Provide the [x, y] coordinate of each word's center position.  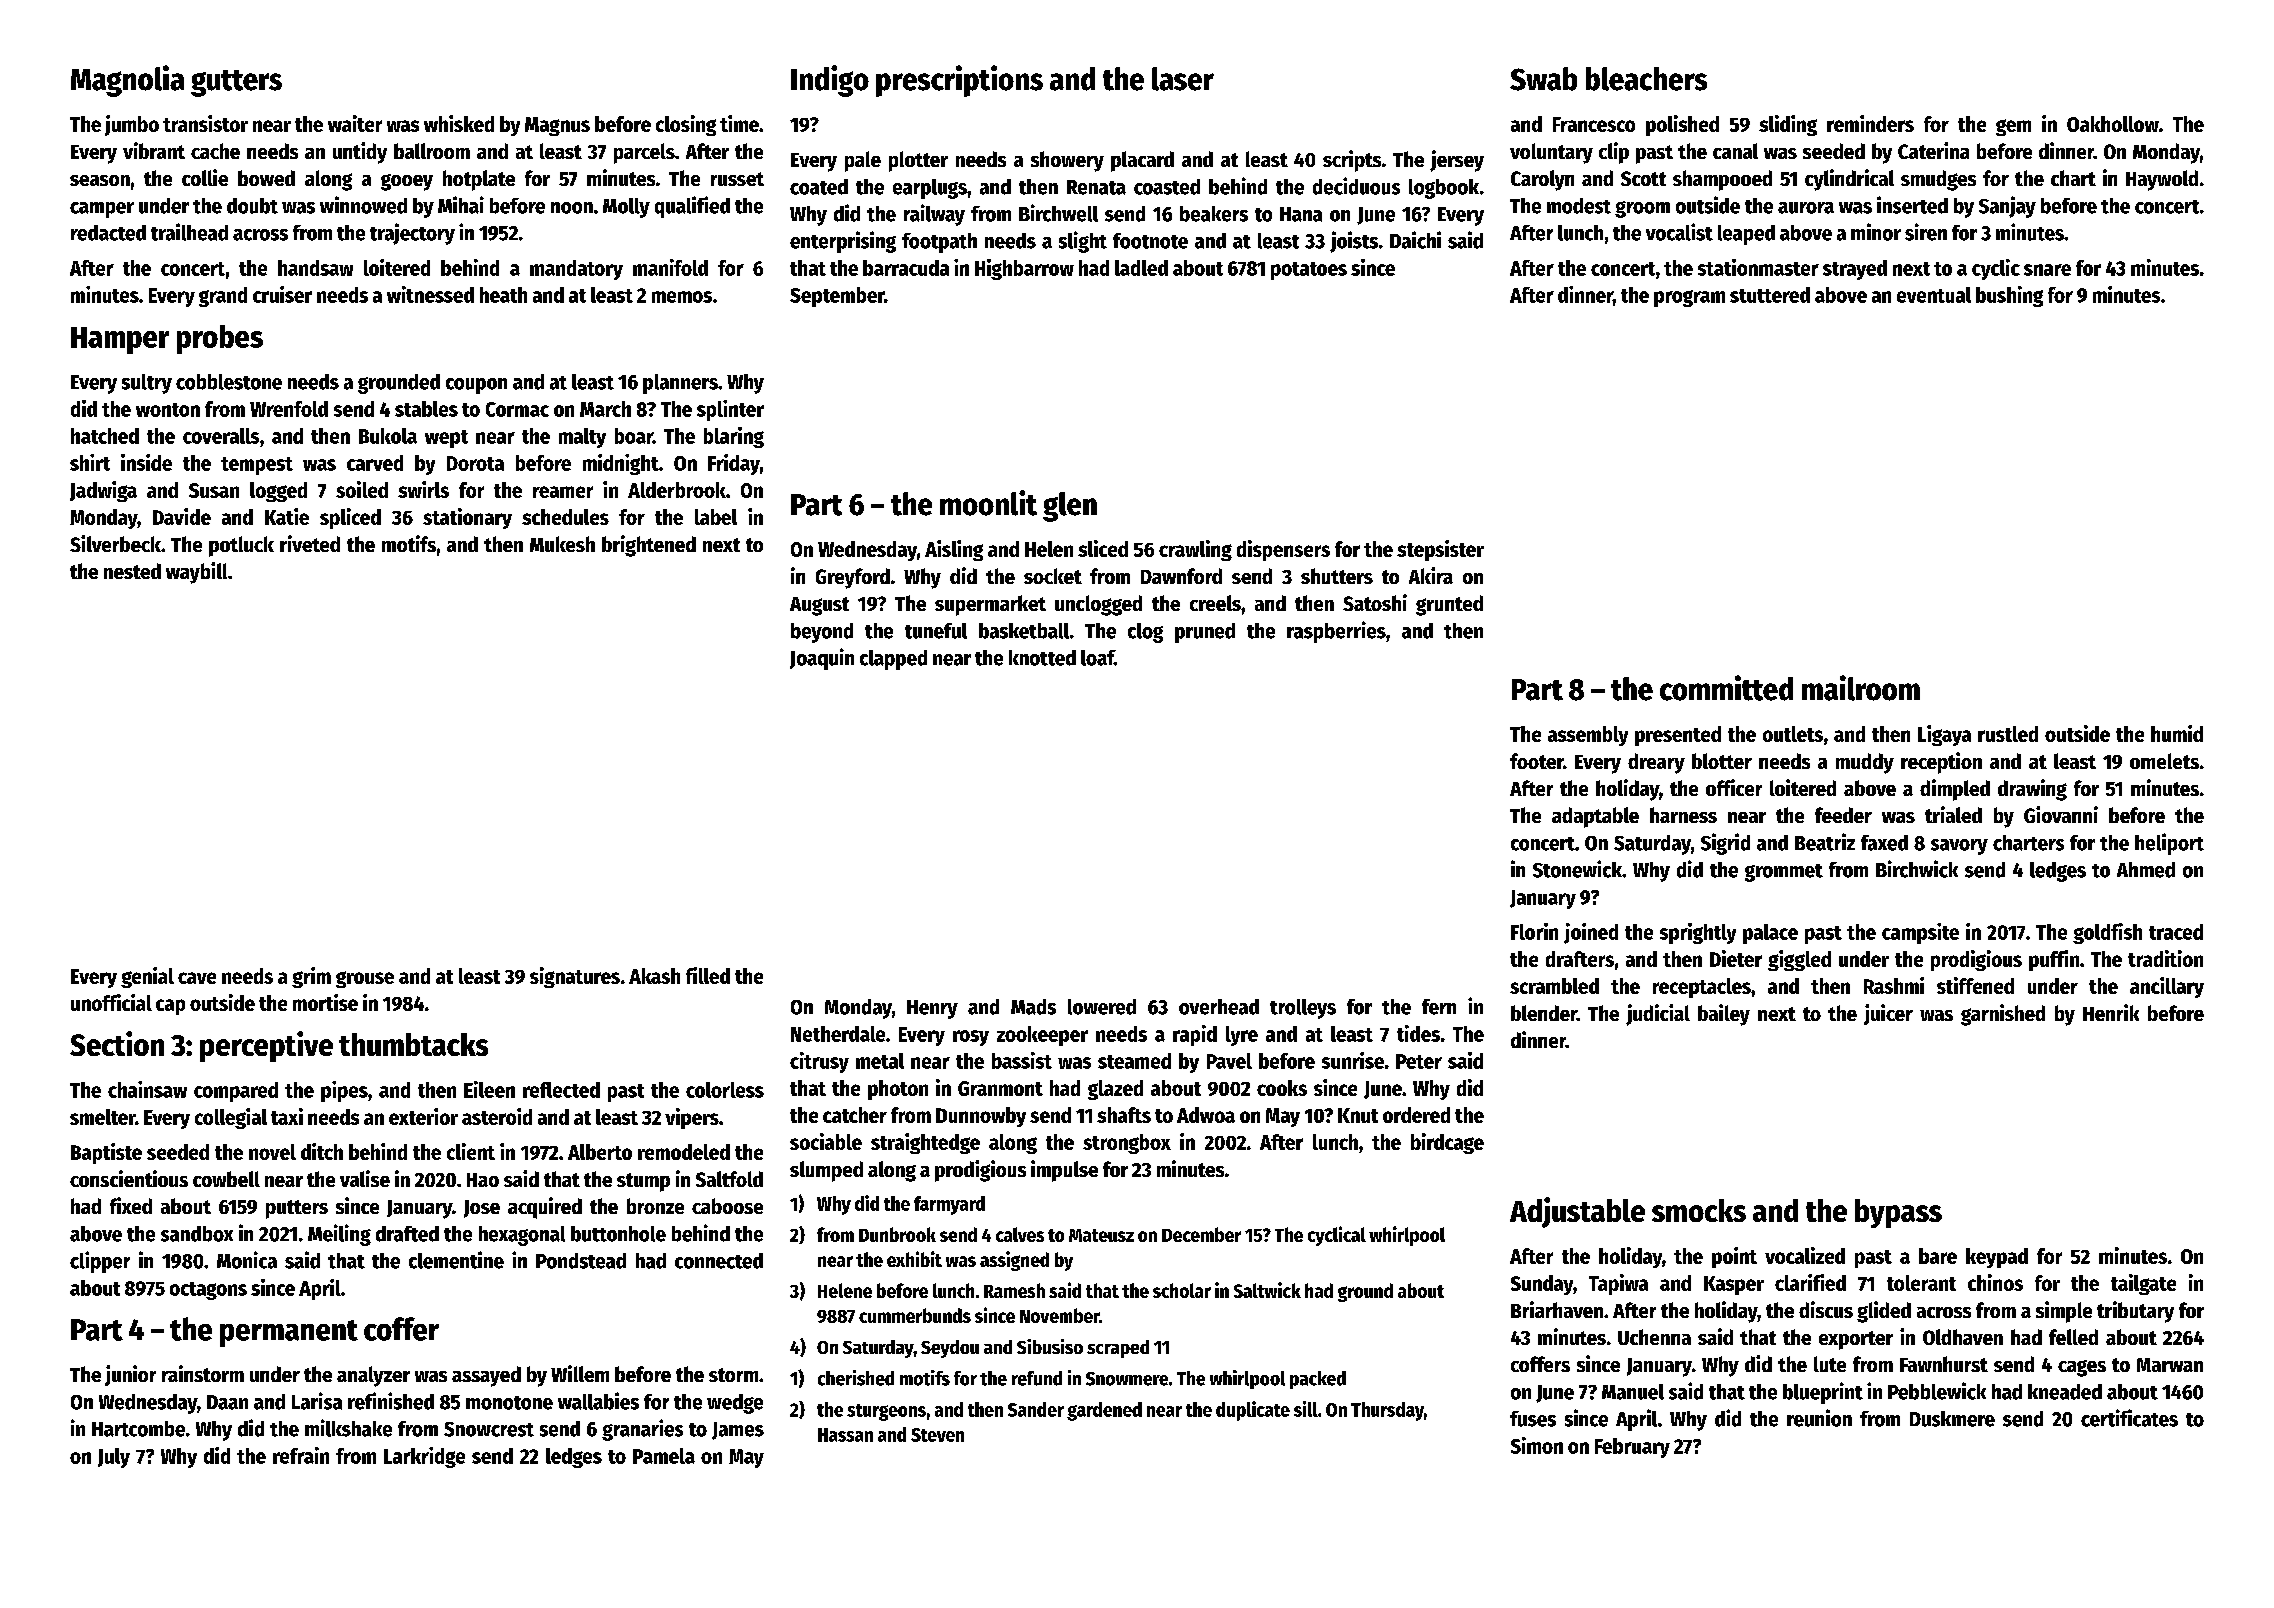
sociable [826, 1141]
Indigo [830, 81]
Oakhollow [2113, 124]
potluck [241, 546]
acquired [545, 1208]
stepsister [1440, 550]
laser [1183, 79]
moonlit [988, 503]
